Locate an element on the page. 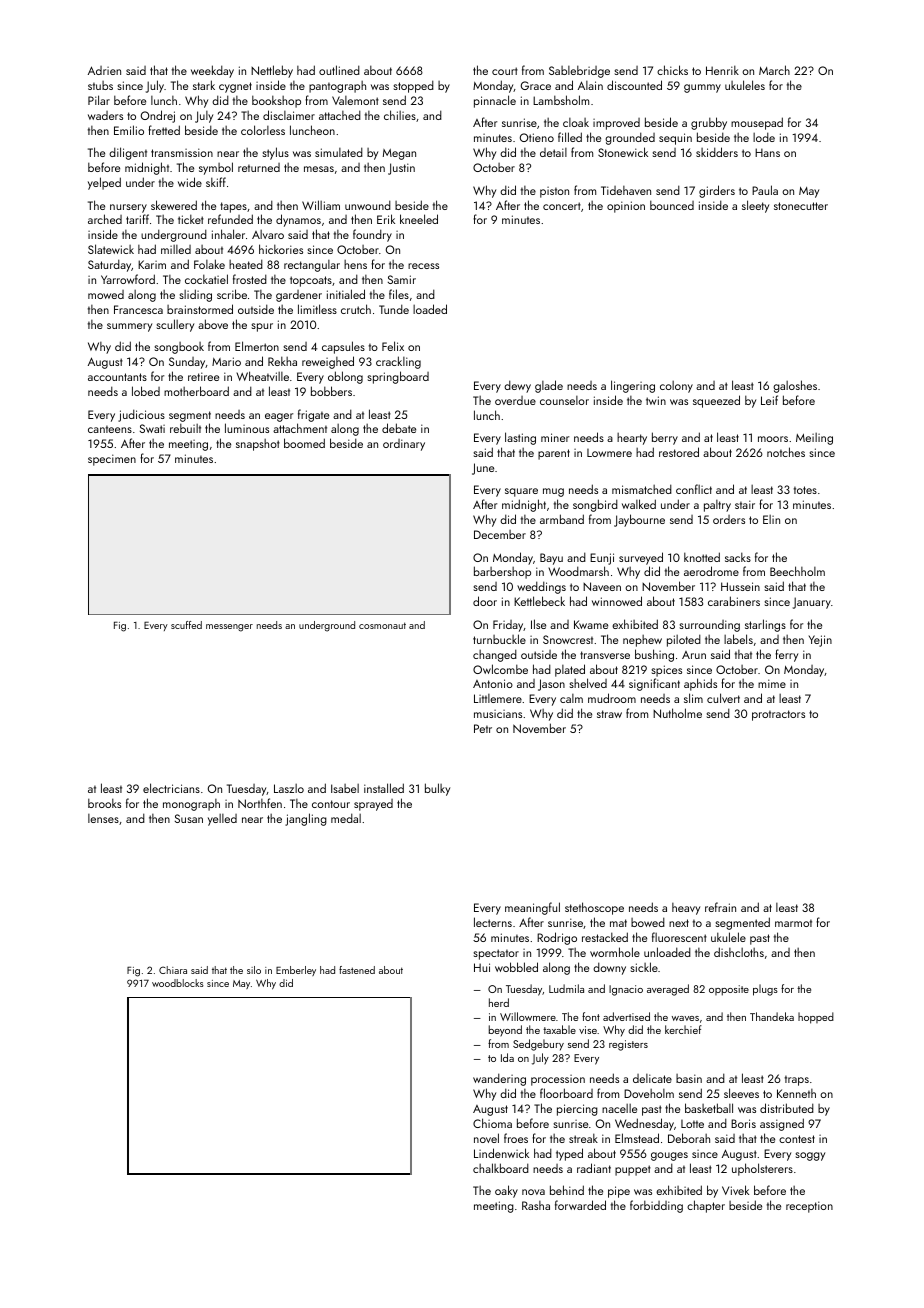  Susan is located at coordinates (189, 818).
